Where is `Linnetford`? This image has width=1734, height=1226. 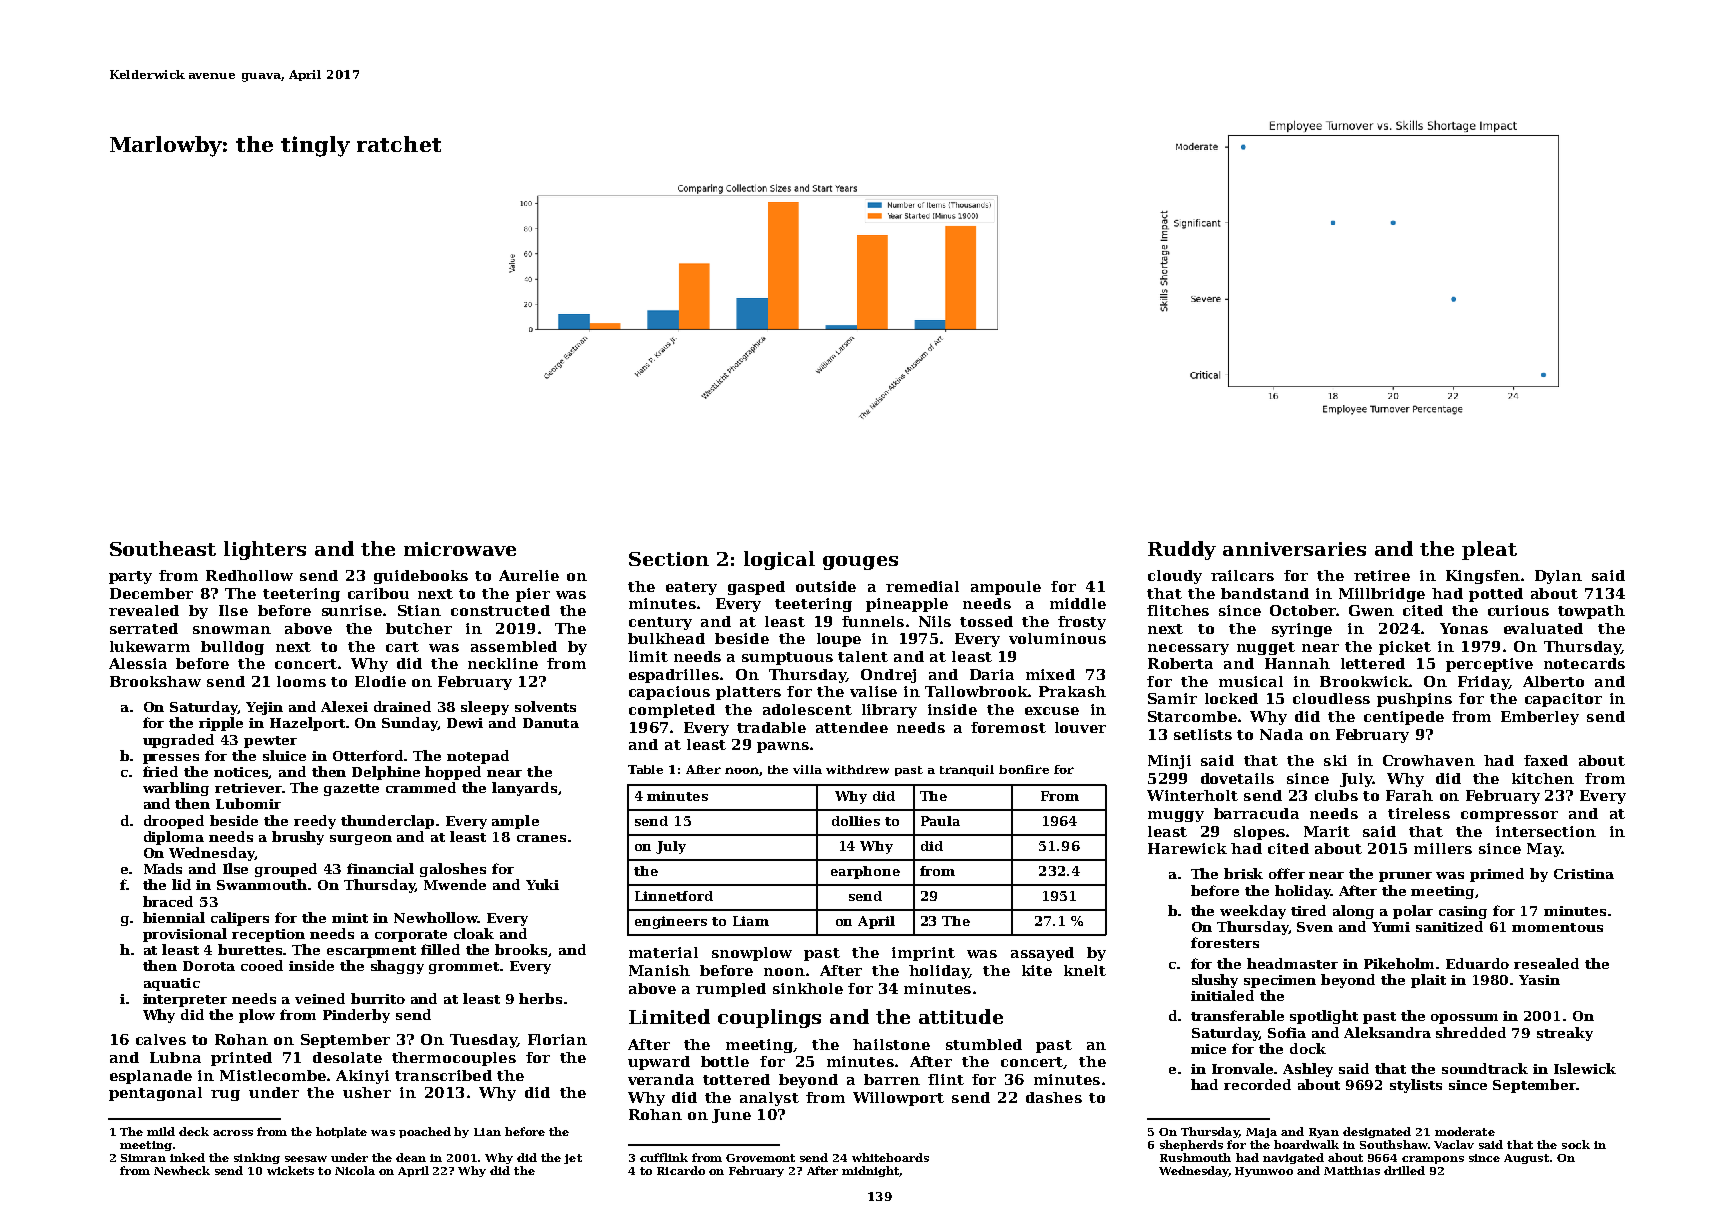 Linnetford is located at coordinates (674, 896).
